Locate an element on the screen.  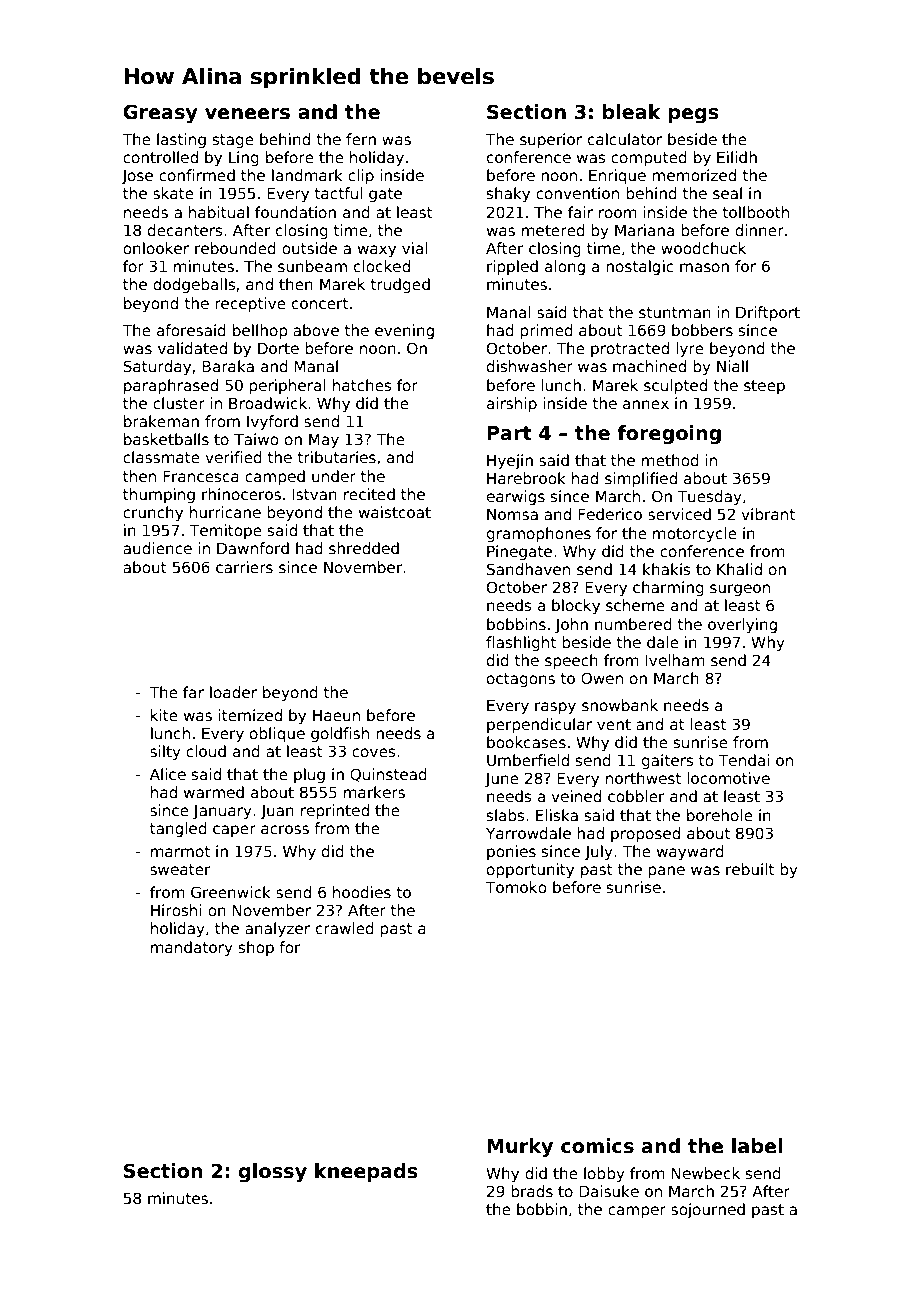
carriers is located at coordinates (244, 567).
